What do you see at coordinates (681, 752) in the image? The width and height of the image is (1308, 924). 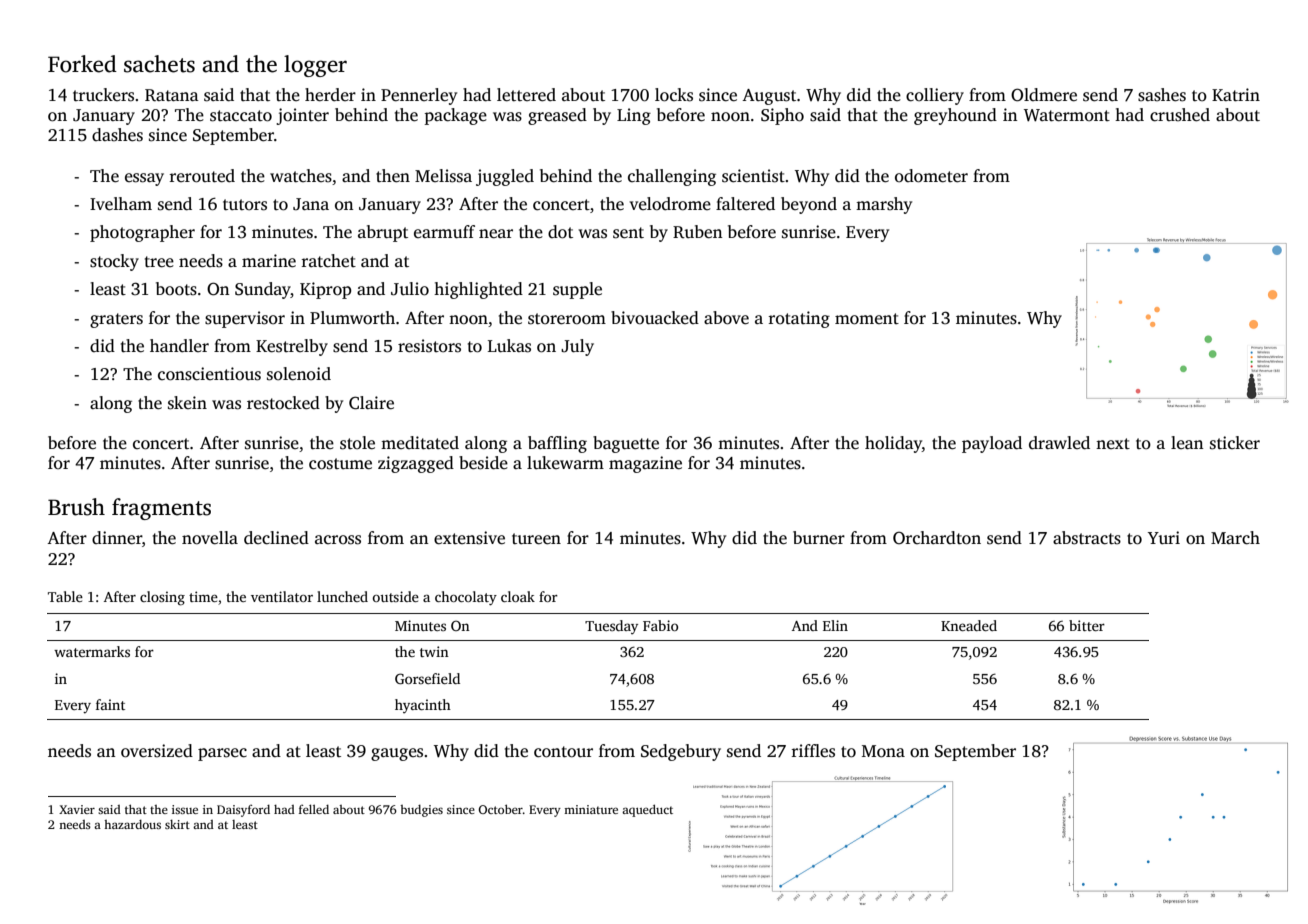 I see `Sedgebury` at bounding box center [681, 752].
